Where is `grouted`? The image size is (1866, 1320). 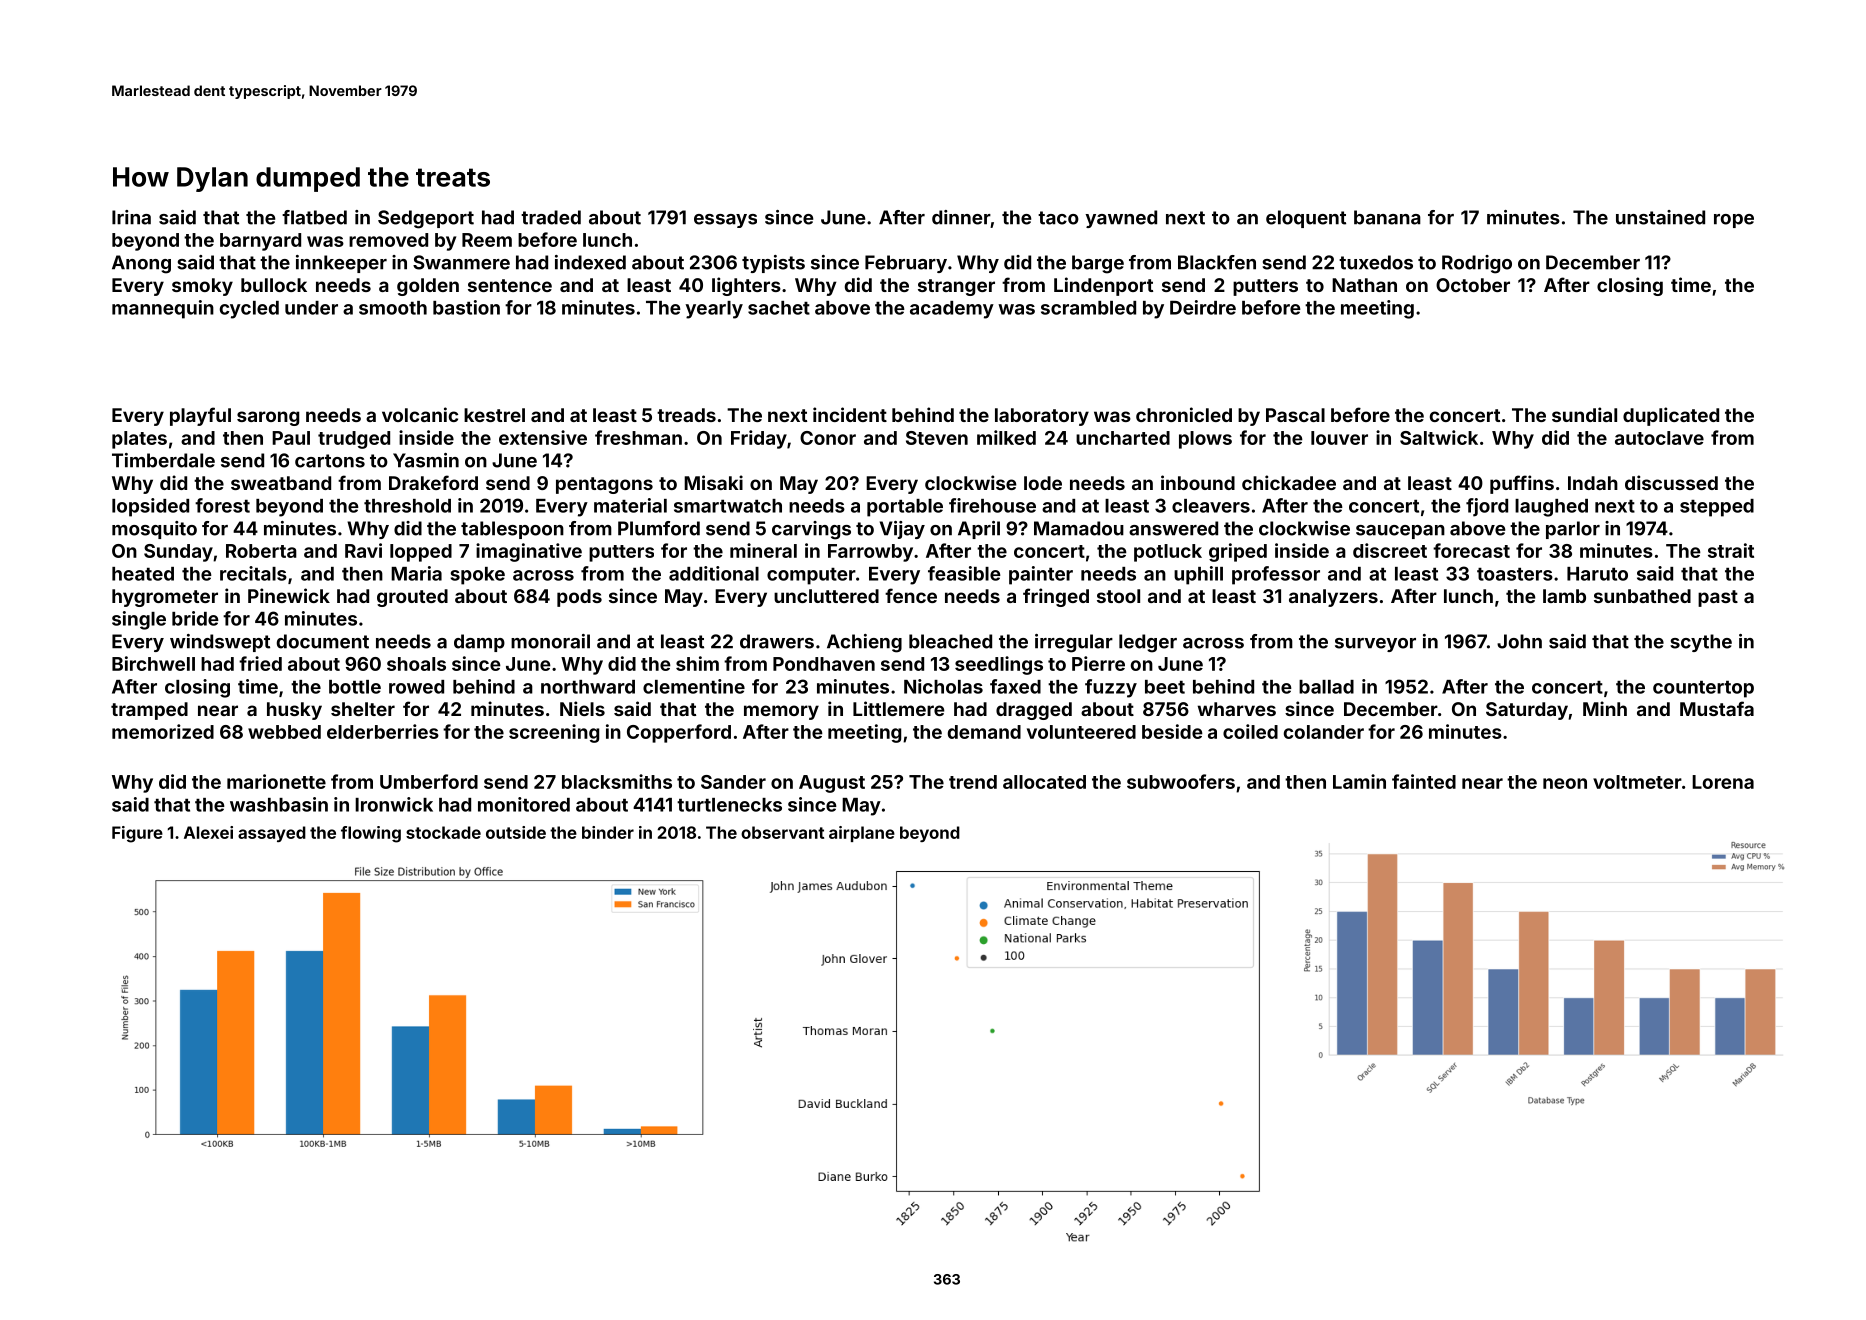 grouted is located at coordinates (412, 598).
